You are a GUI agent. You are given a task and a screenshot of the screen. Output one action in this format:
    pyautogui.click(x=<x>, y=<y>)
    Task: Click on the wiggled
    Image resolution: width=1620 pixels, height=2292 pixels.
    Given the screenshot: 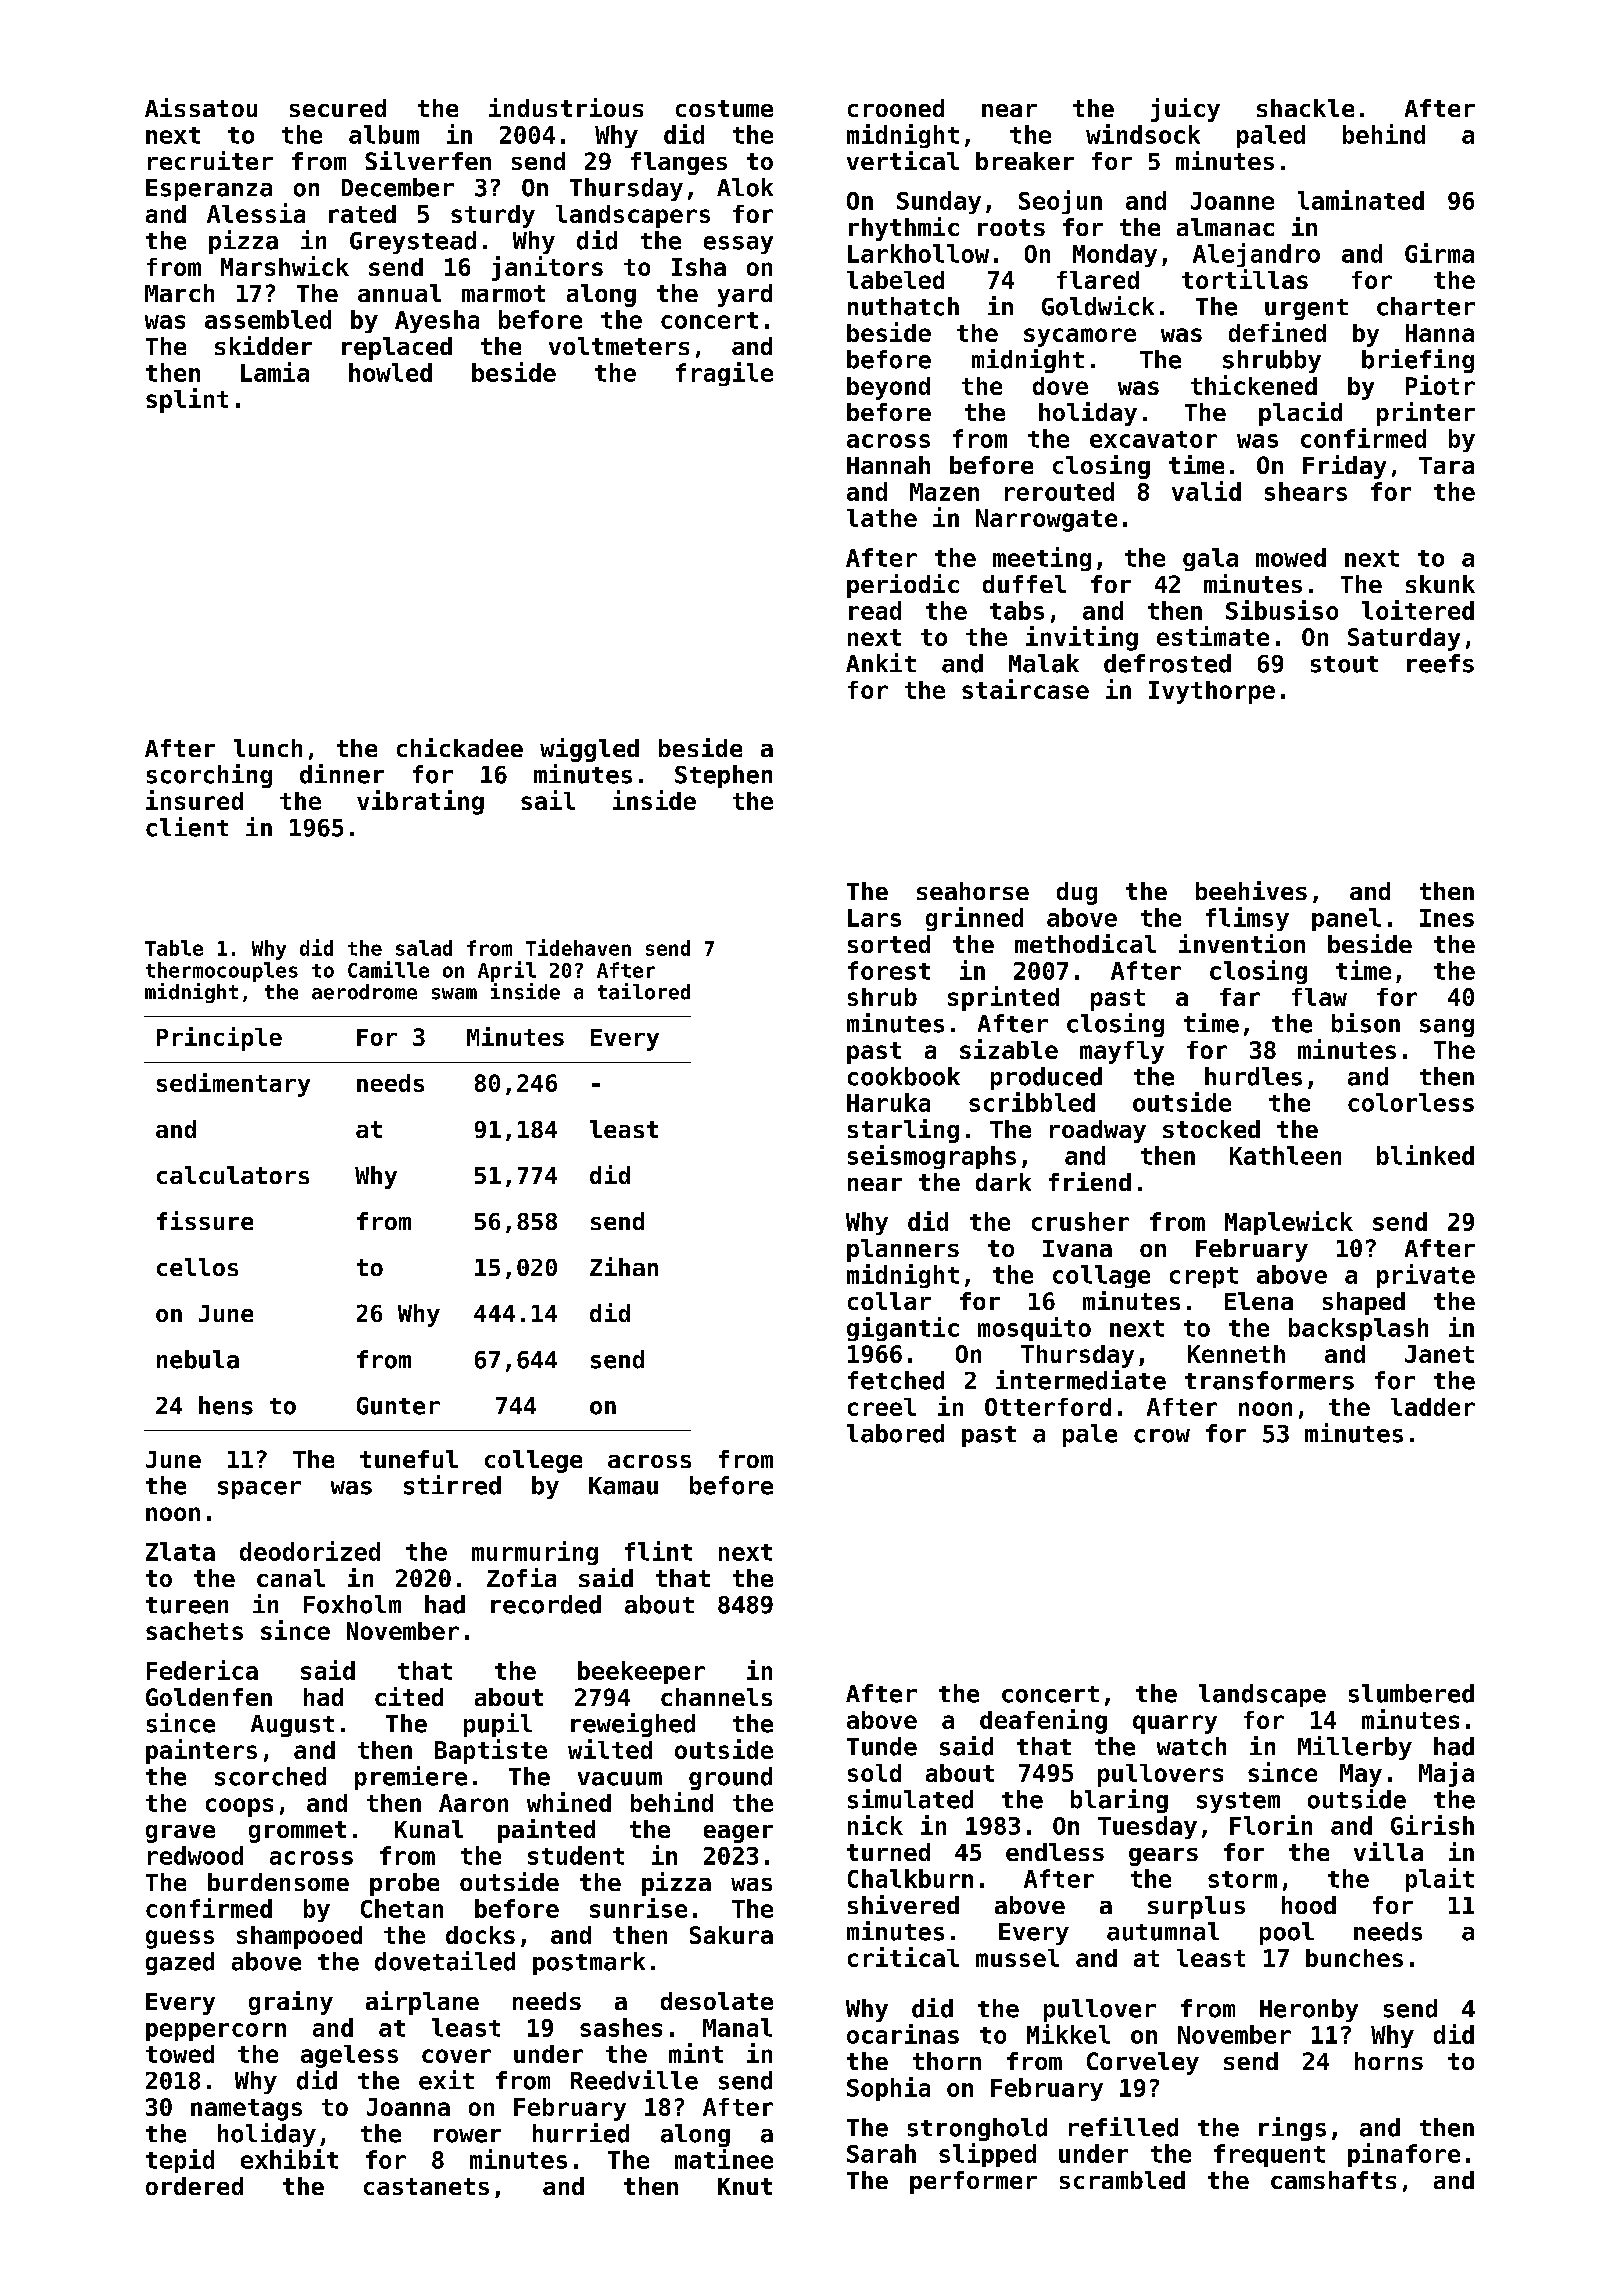 What is the action you would take?
    pyautogui.click(x=589, y=750)
